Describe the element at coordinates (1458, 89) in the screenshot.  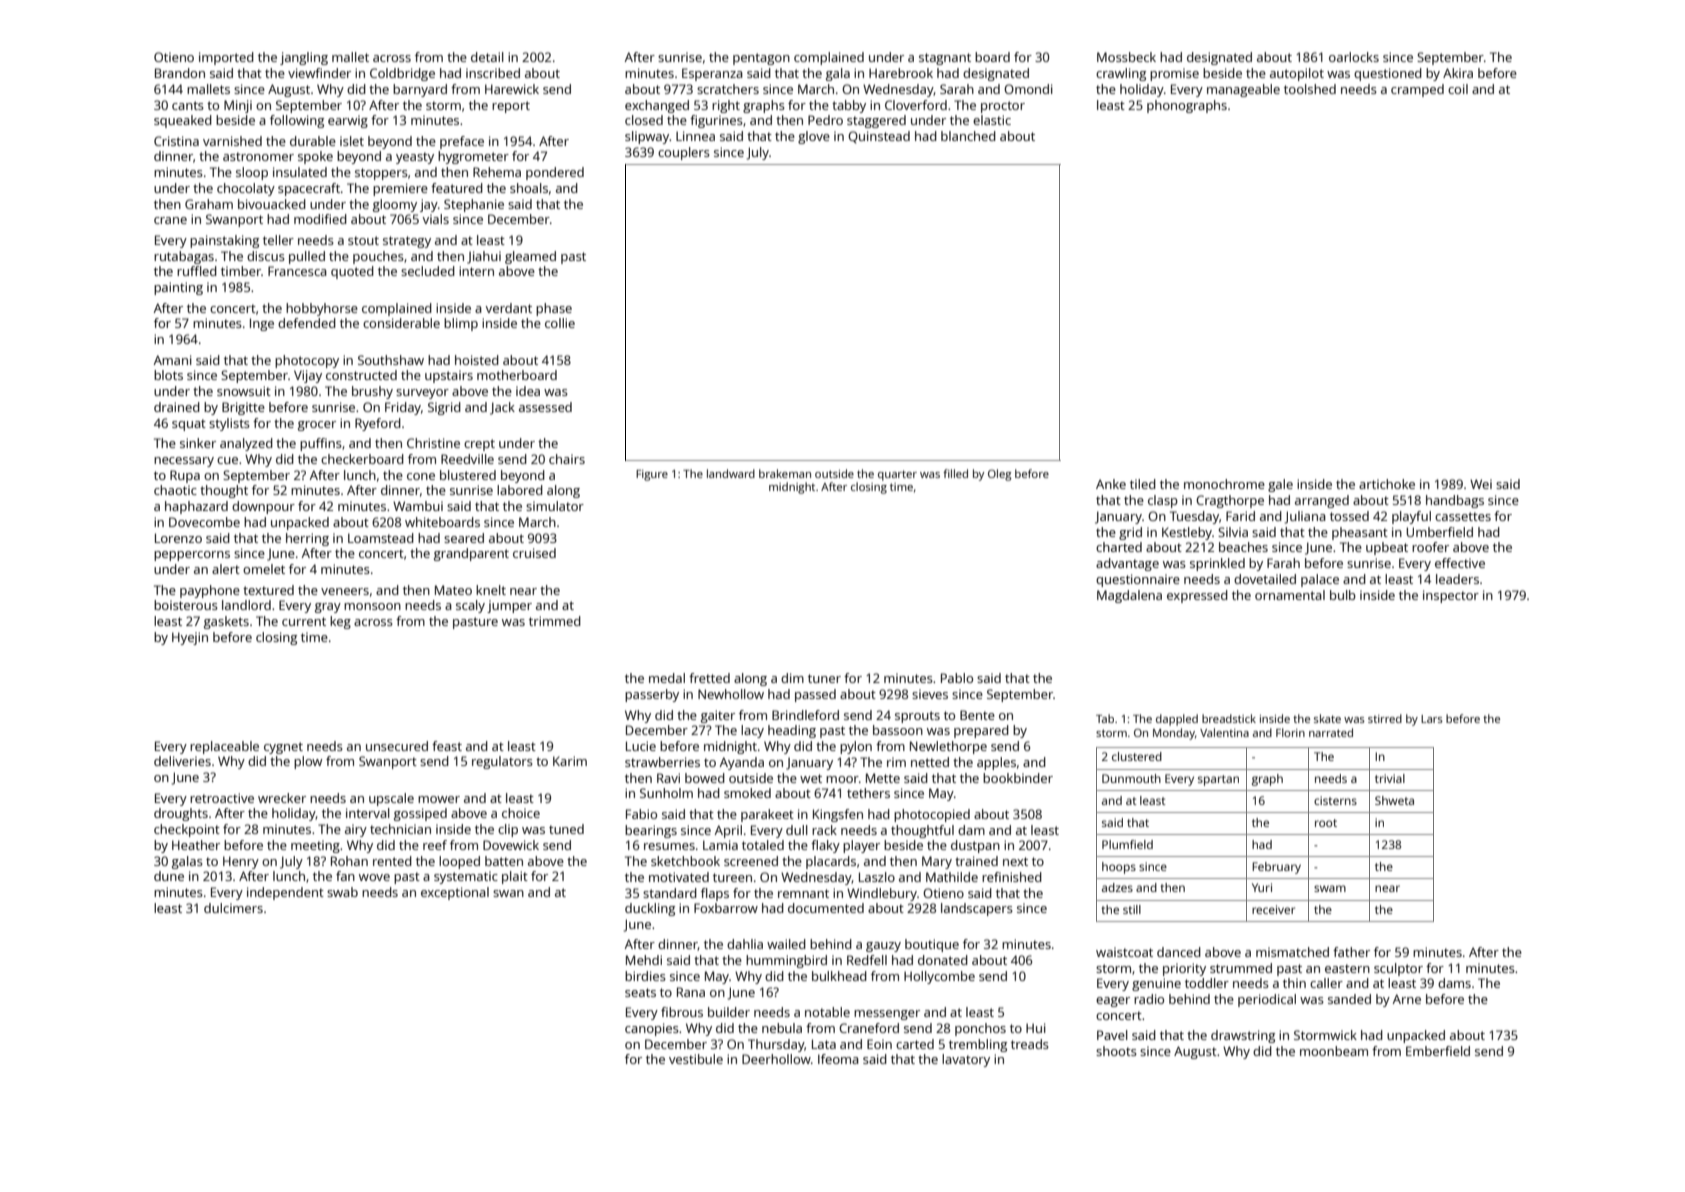
I see `coil` at that location.
